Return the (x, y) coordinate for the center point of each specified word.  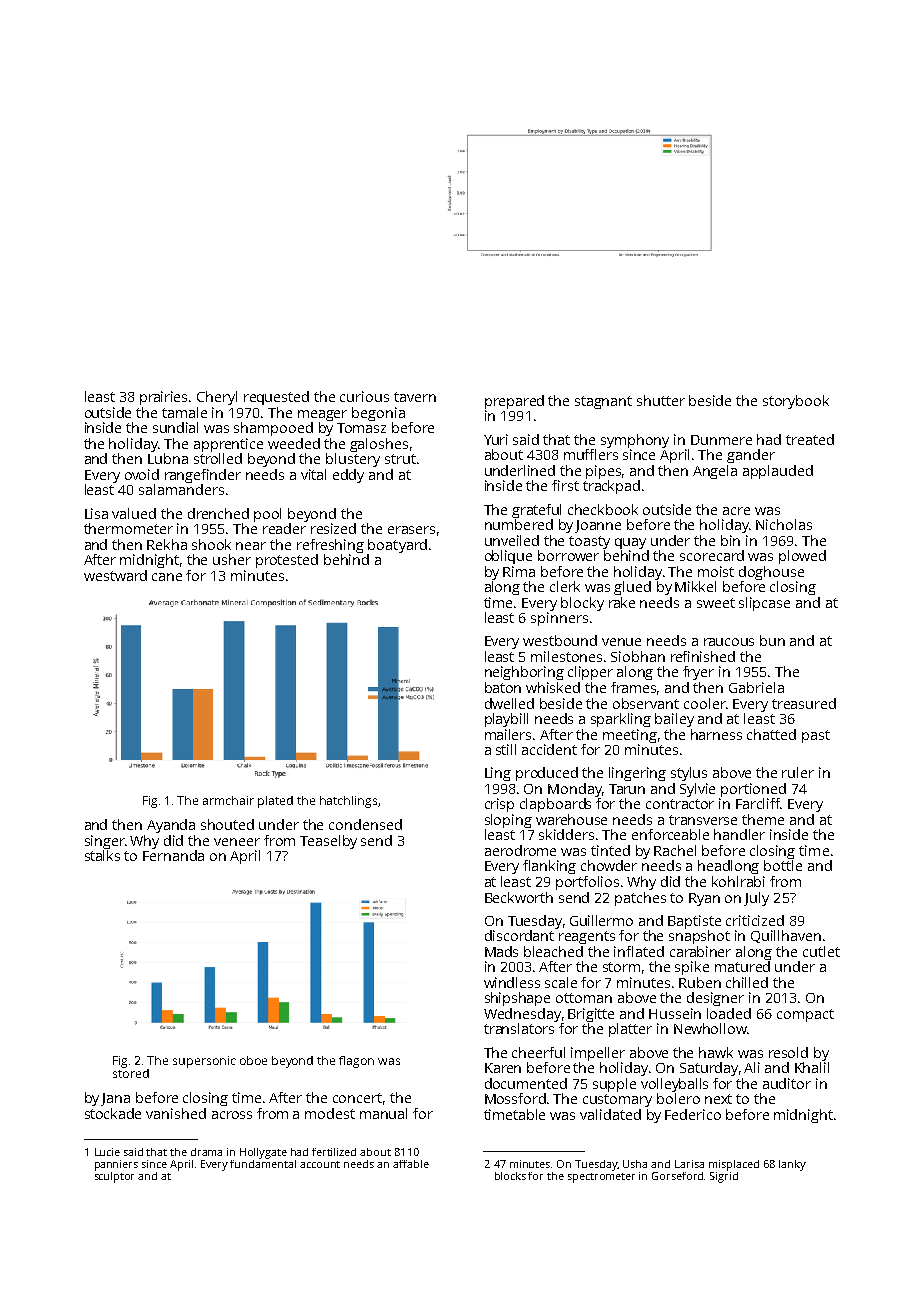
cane (167, 577)
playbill (506, 720)
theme (763, 819)
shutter (661, 400)
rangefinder (203, 476)
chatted (771, 734)
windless (512, 982)
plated (275, 802)
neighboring (524, 673)
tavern (415, 397)
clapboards (555, 805)
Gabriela (756, 687)
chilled (747, 982)
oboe (253, 1060)
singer (105, 842)
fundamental (263, 1164)
